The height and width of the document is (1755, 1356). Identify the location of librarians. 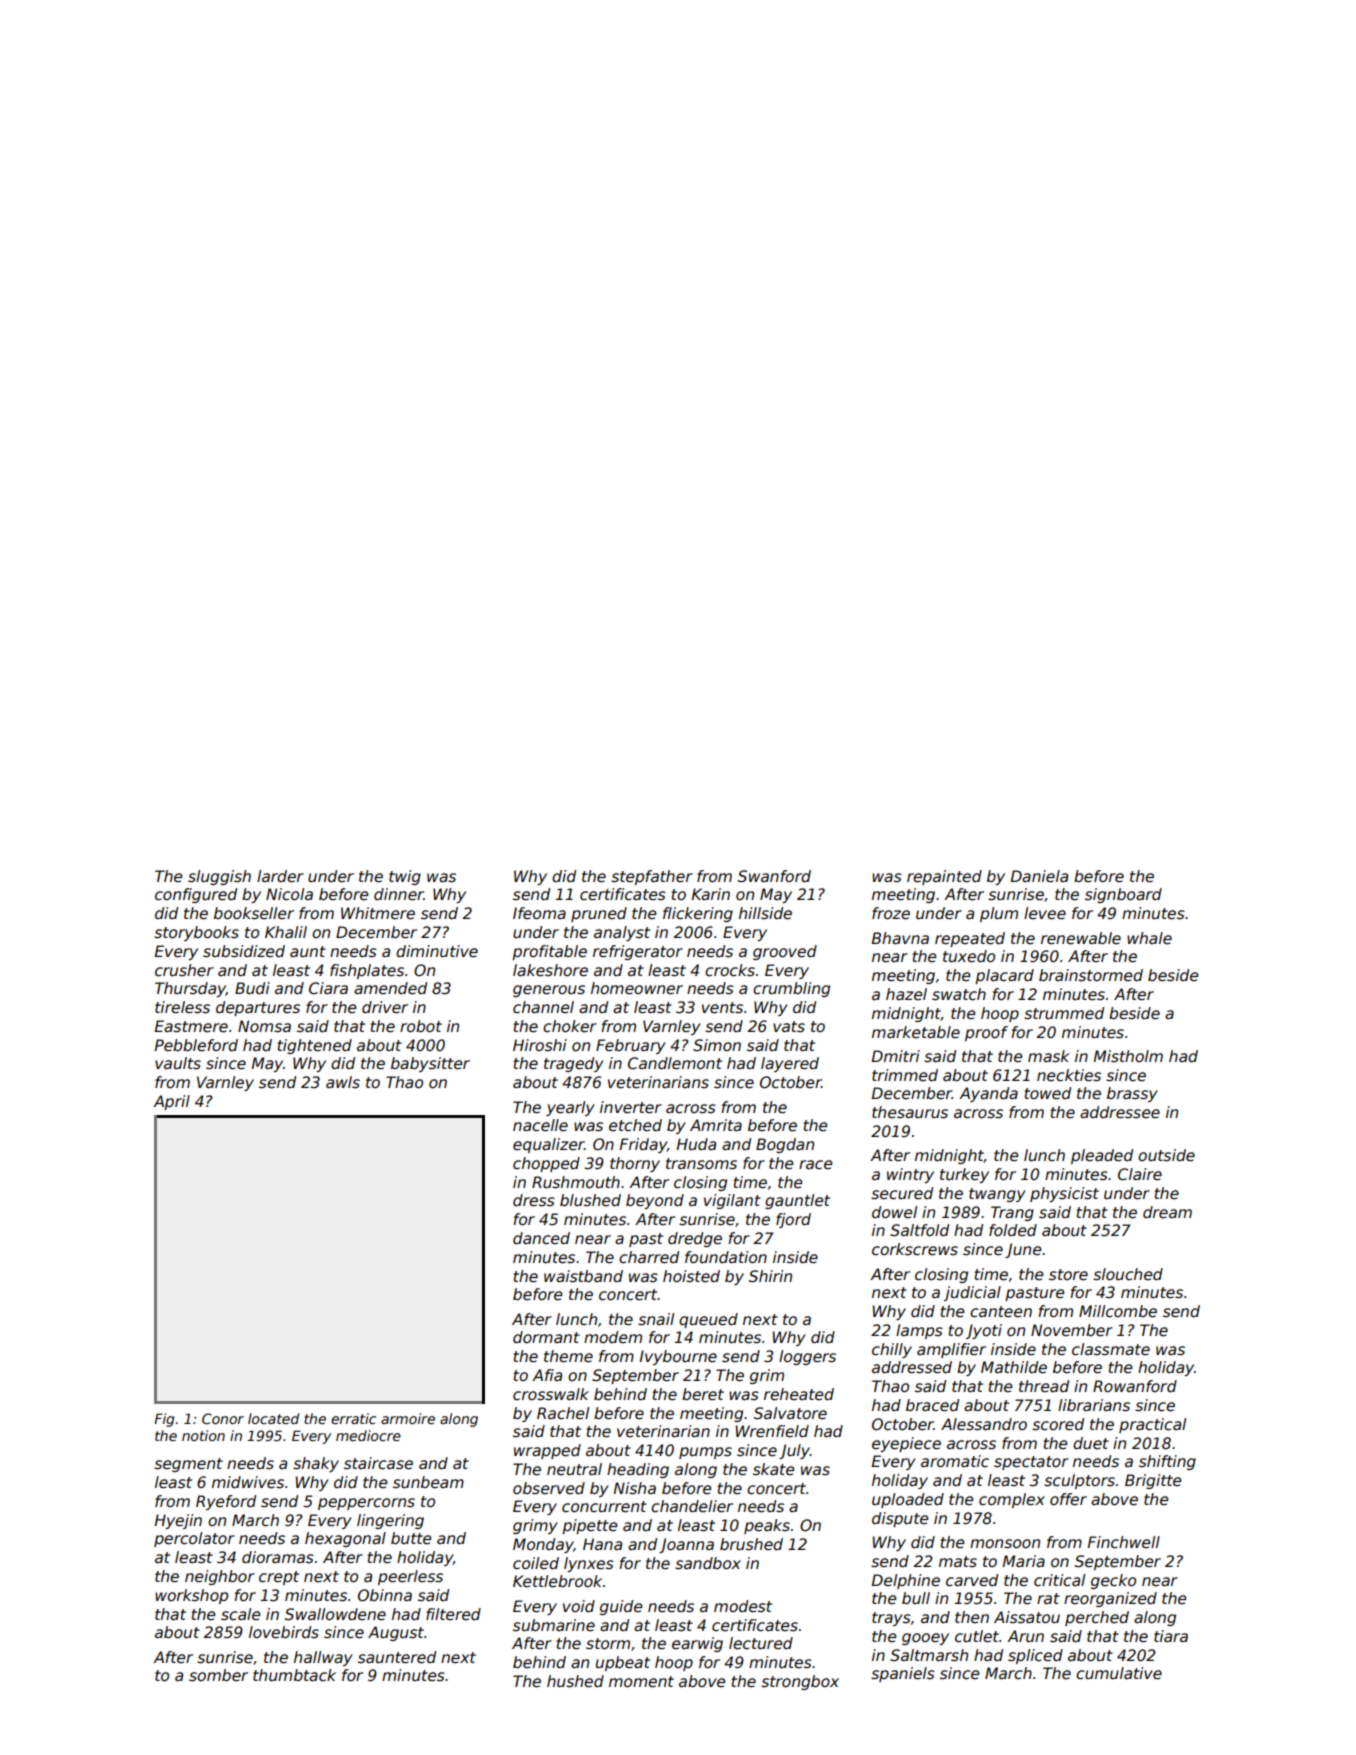
(1094, 1405).
